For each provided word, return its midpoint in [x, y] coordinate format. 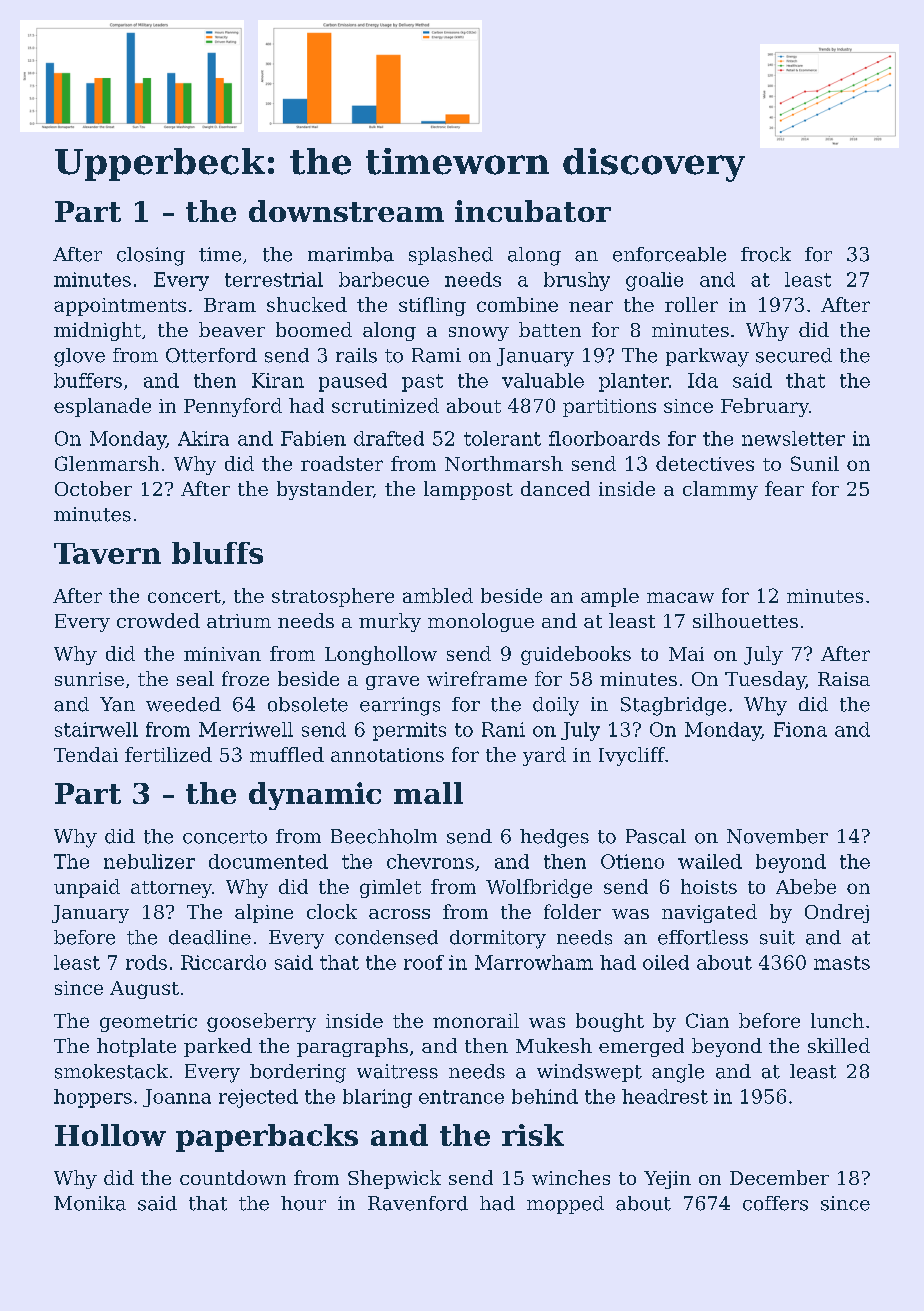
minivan [222, 654]
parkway [707, 357]
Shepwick [394, 1179]
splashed [451, 256]
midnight [97, 331]
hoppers [93, 1098]
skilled [839, 1045]
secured [794, 355]
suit [777, 937]
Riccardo [223, 962]
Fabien [313, 438]
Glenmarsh [107, 463]
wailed [710, 861]
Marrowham [534, 962]
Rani [503, 729]
